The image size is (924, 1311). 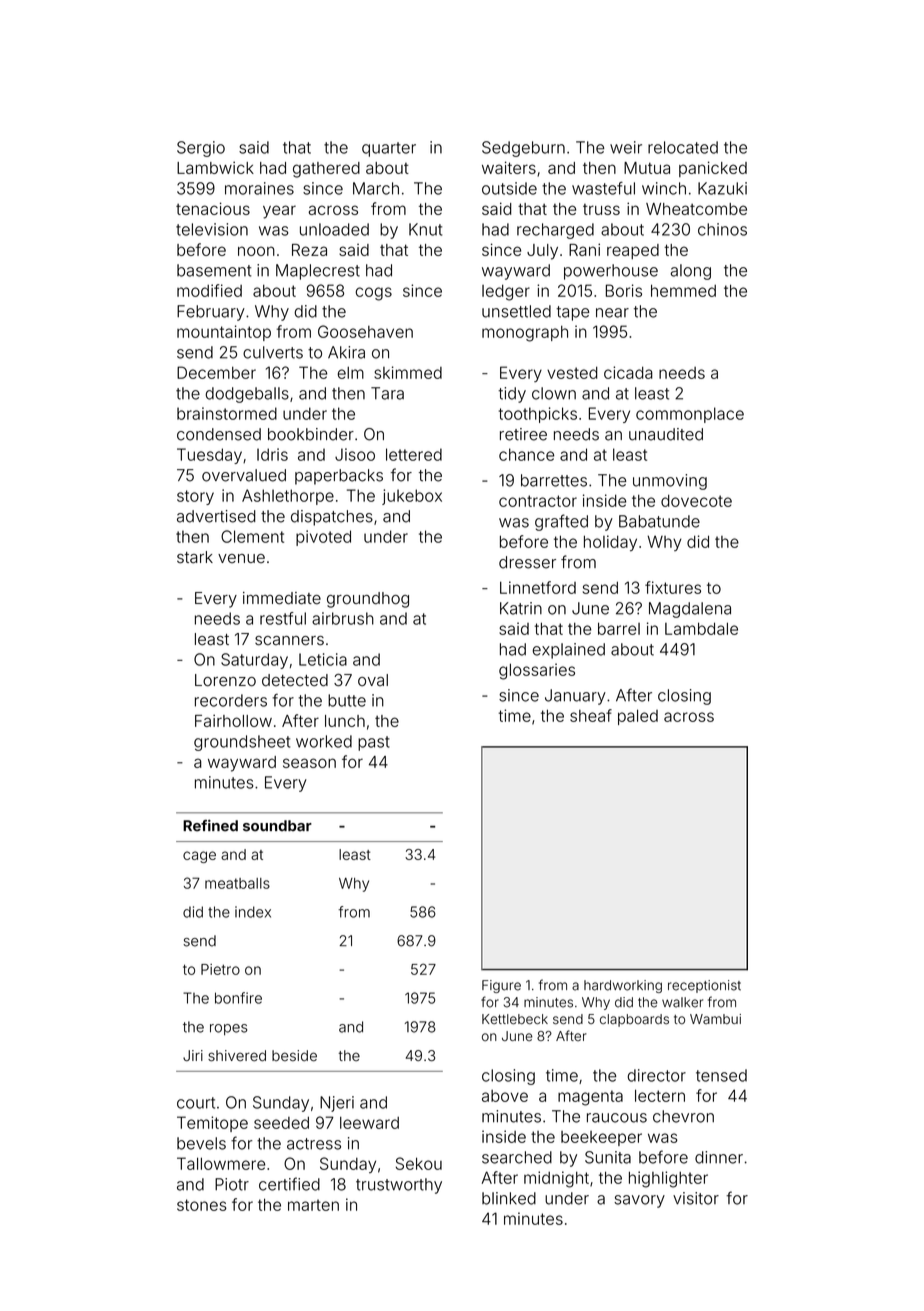 What do you see at coordinates (639, 1201) in the document?
I see `savory` at bounding box center [639, 1201].
